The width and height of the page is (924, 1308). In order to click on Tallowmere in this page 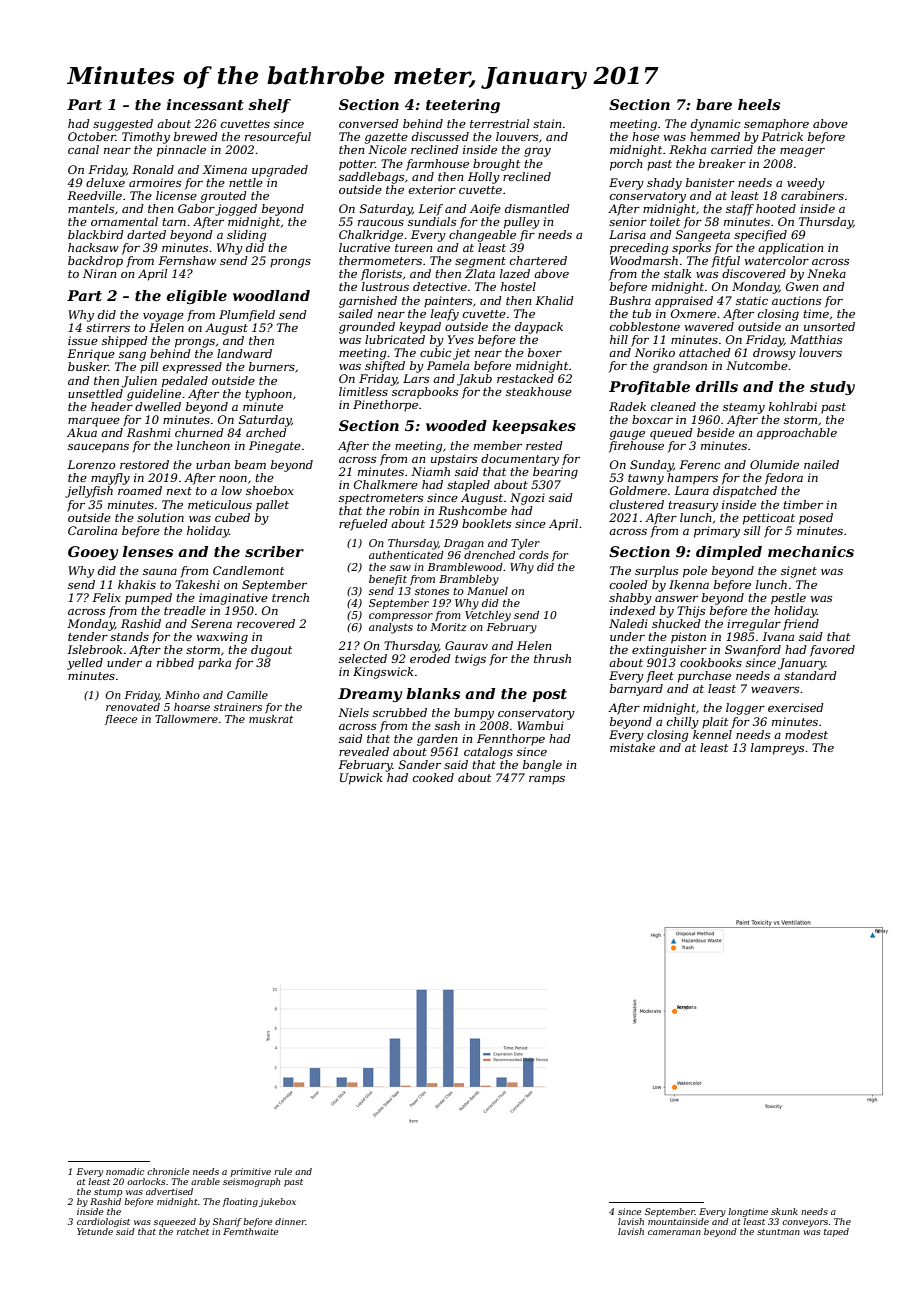, I will do `click(186, 719)`.
